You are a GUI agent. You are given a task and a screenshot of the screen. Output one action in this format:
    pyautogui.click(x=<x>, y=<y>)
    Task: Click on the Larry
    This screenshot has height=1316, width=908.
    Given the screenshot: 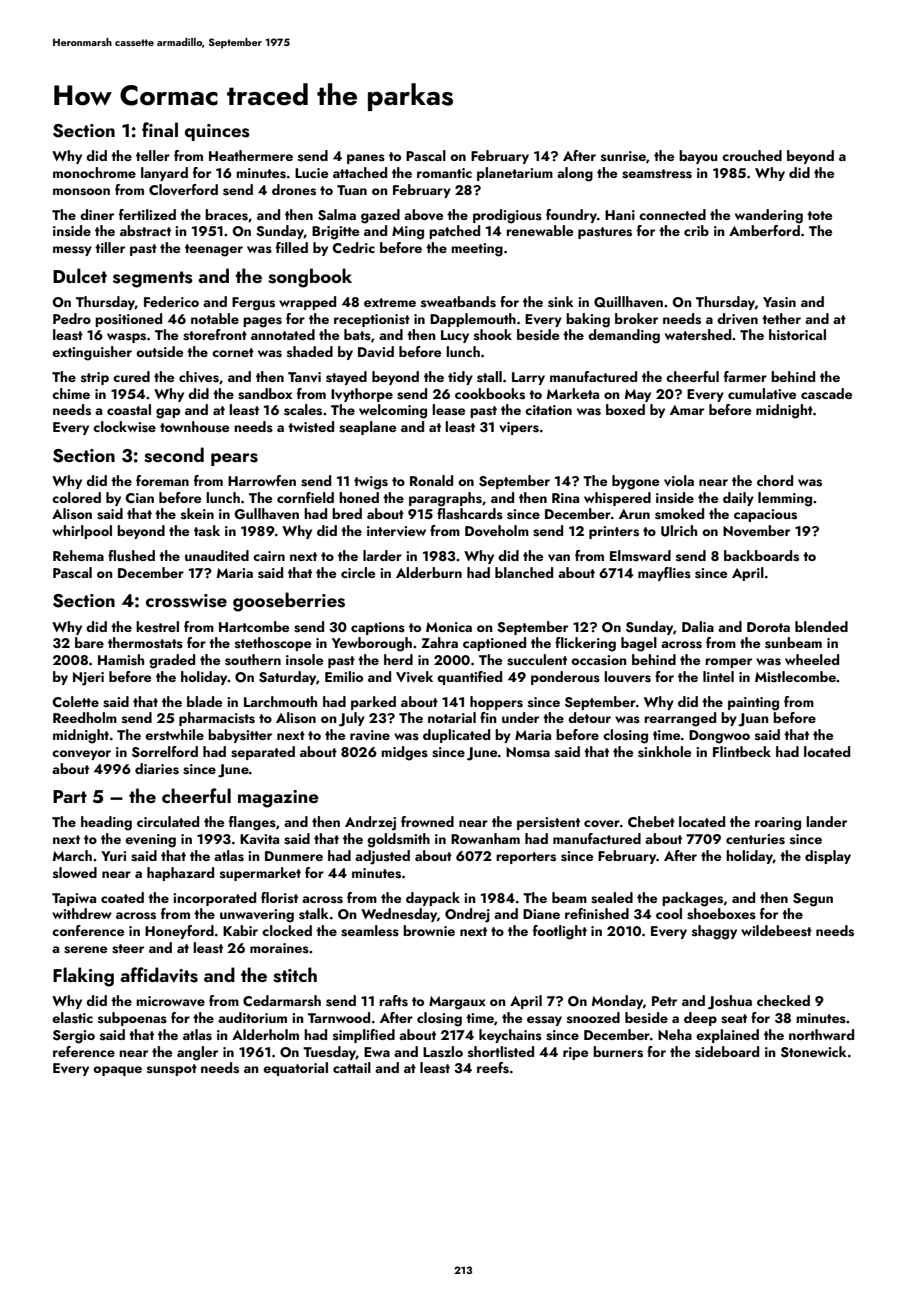 What is the action you would take?
    pyautogui.click(x=528, y=378)
